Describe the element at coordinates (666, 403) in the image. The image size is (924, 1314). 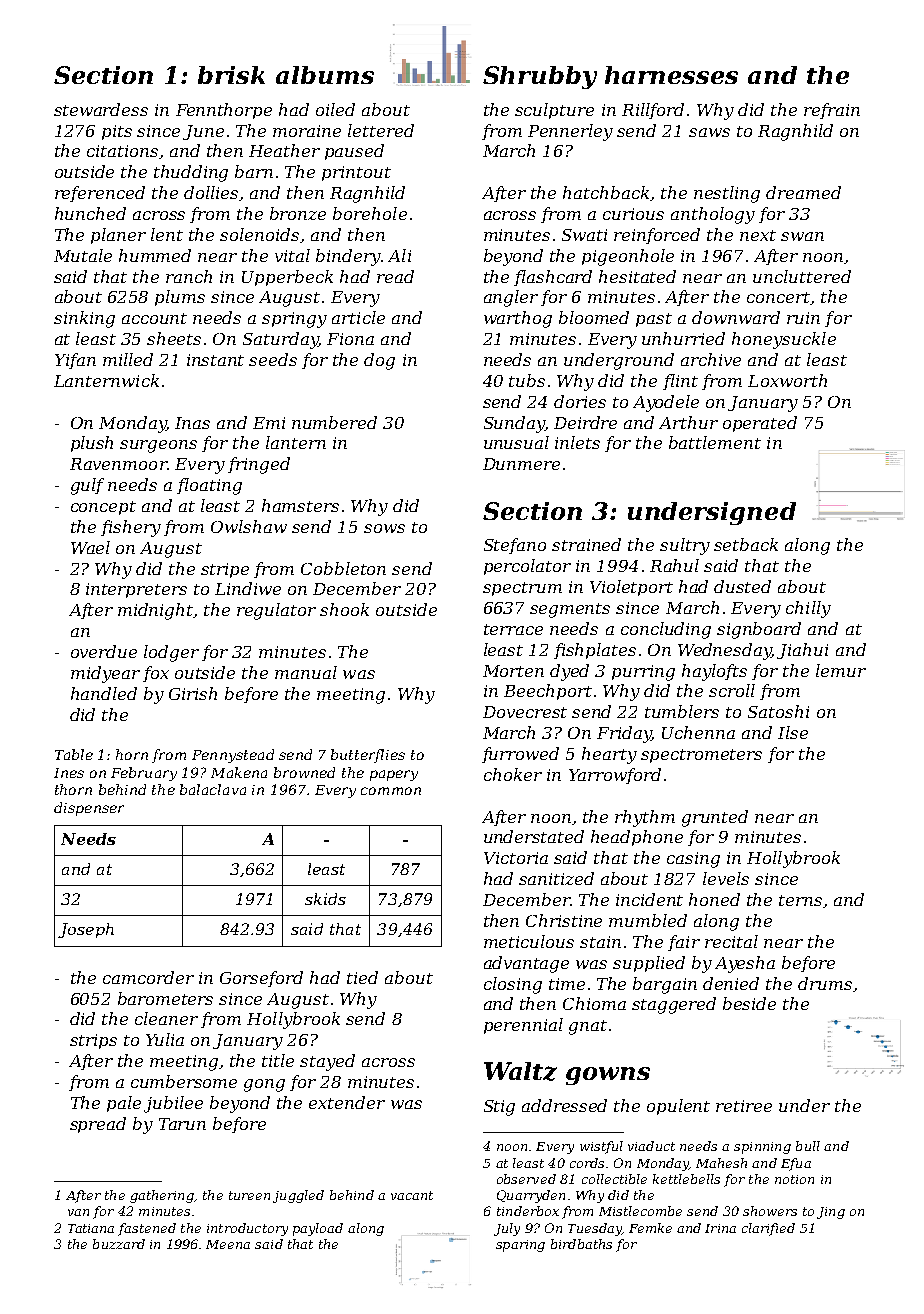
I see `Ayodele` at that location.
